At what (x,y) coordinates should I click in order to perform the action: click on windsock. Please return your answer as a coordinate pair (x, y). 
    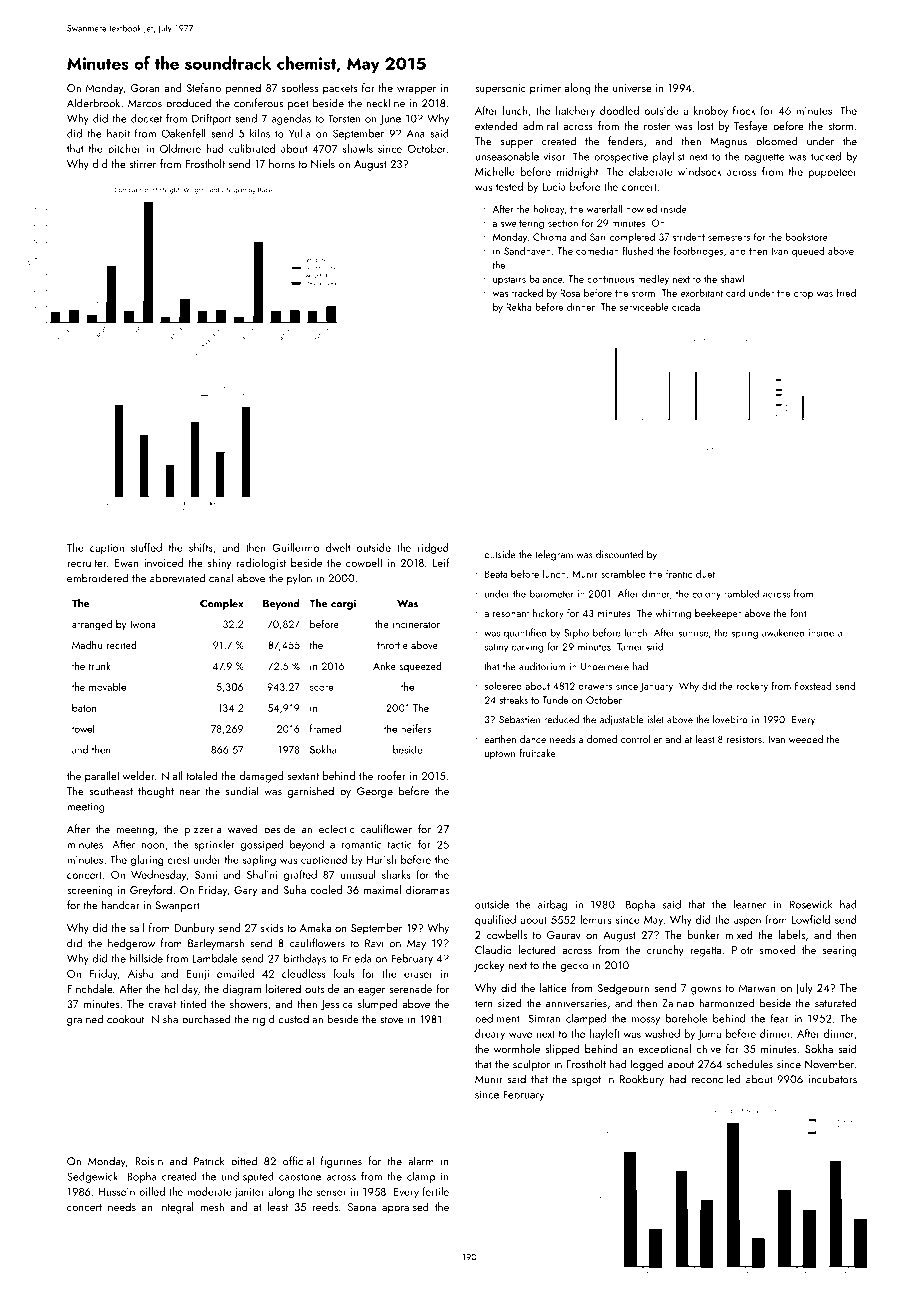
    Looking at the image, I should click on (700, 171).
